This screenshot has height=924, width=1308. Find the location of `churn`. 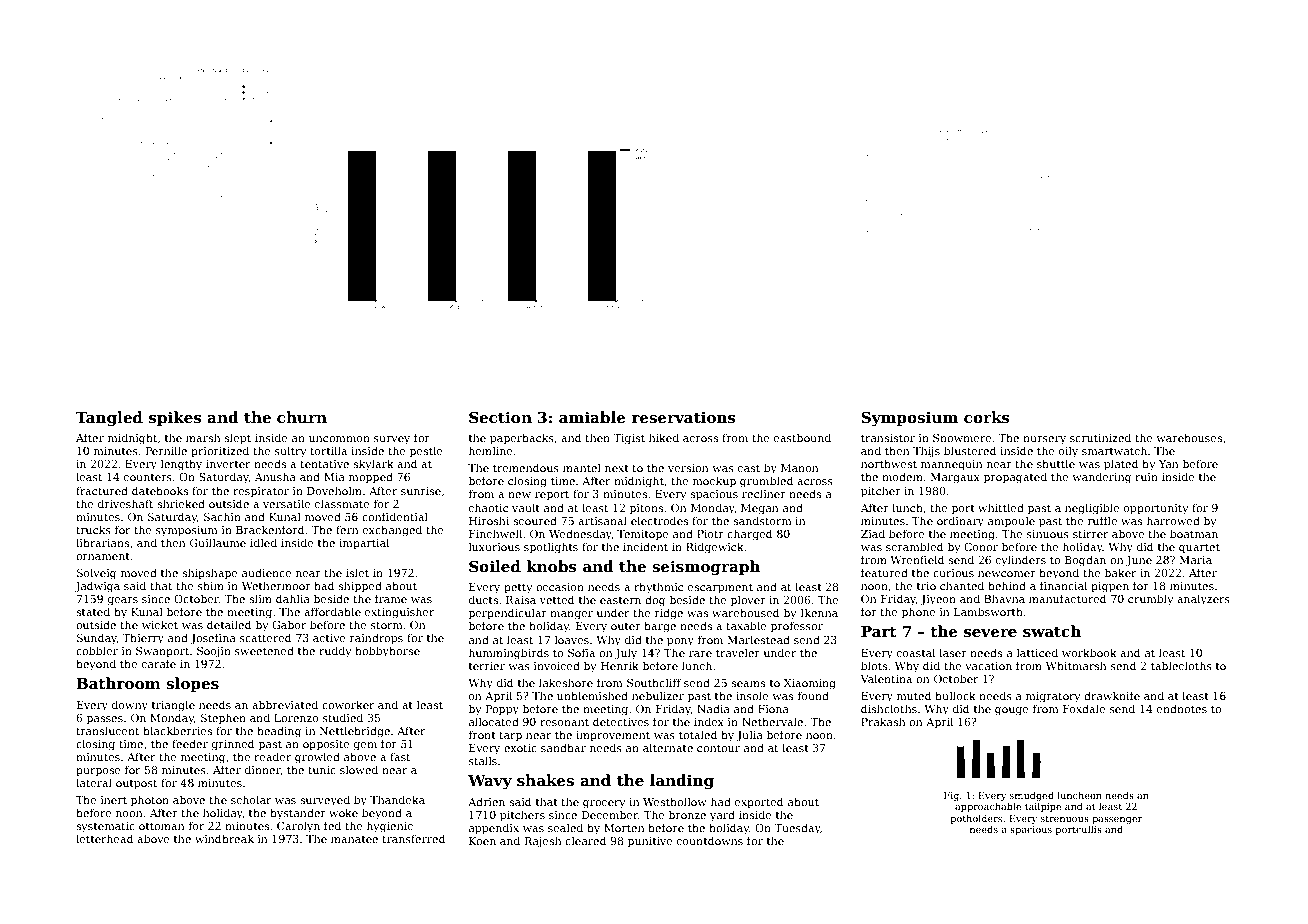

churn is located at coordinates (302, 417).
